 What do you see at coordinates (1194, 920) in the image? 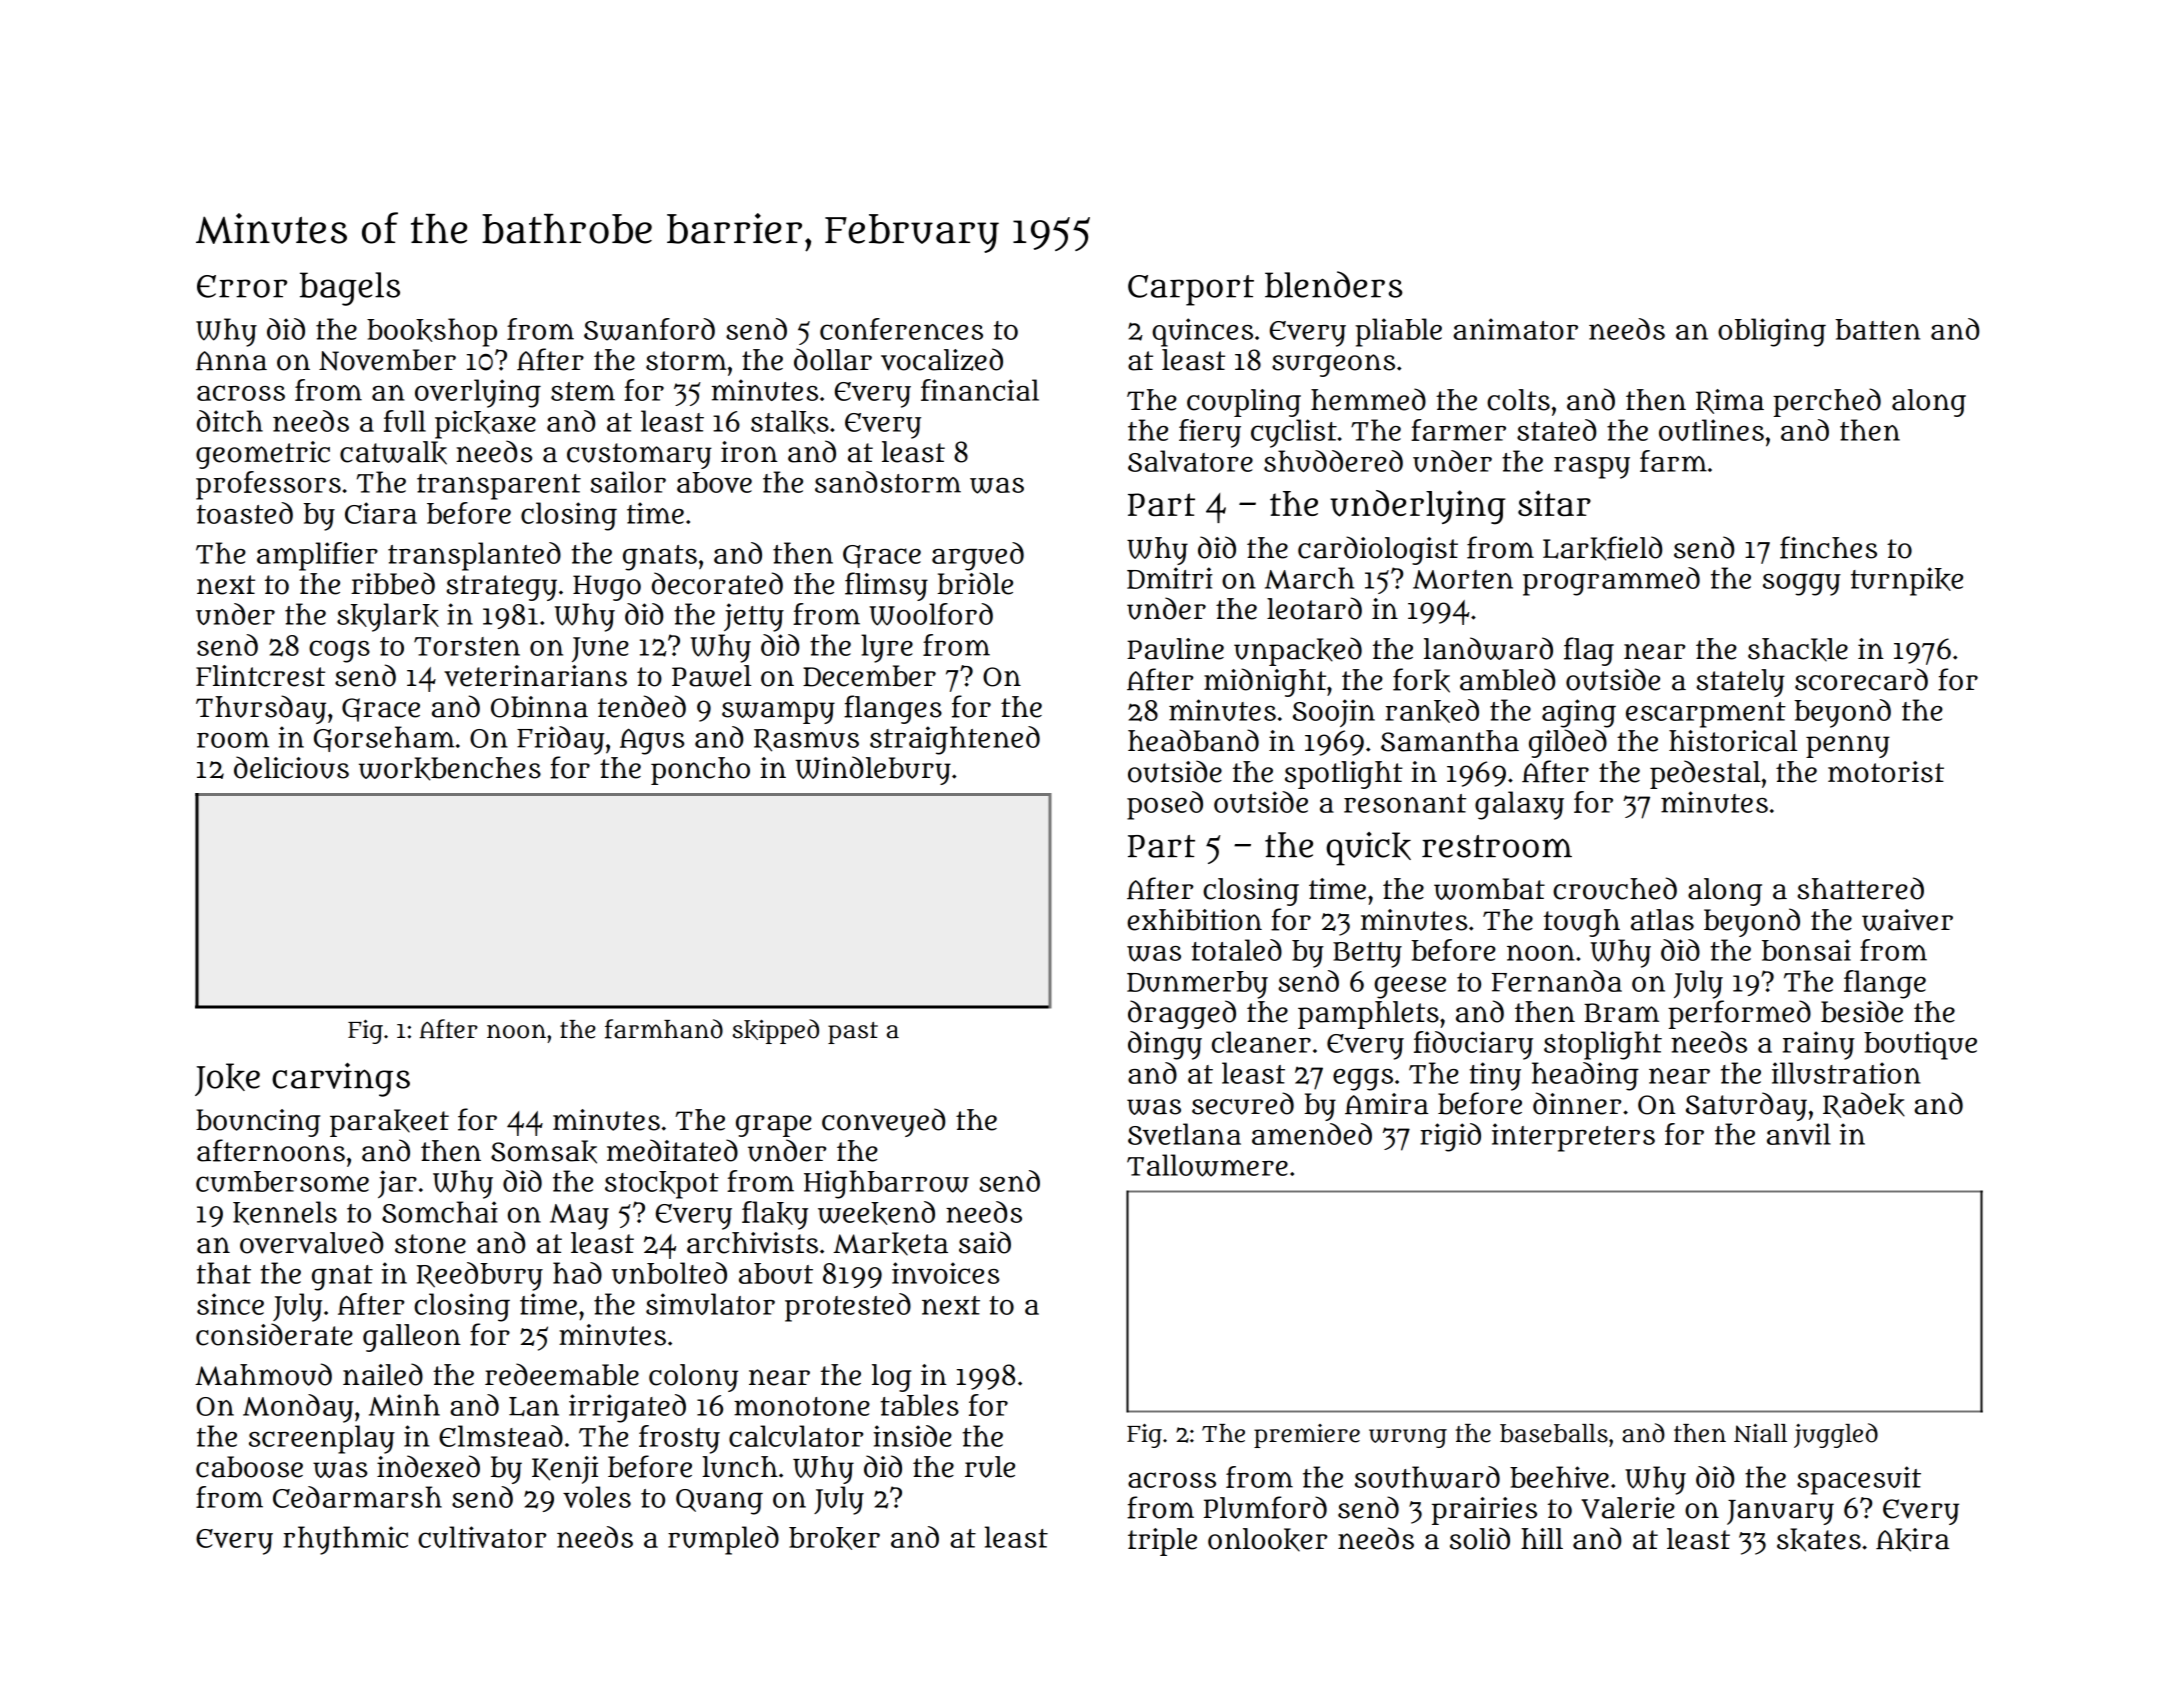
I see `exhibition` at bounding box center [1194, 920].
